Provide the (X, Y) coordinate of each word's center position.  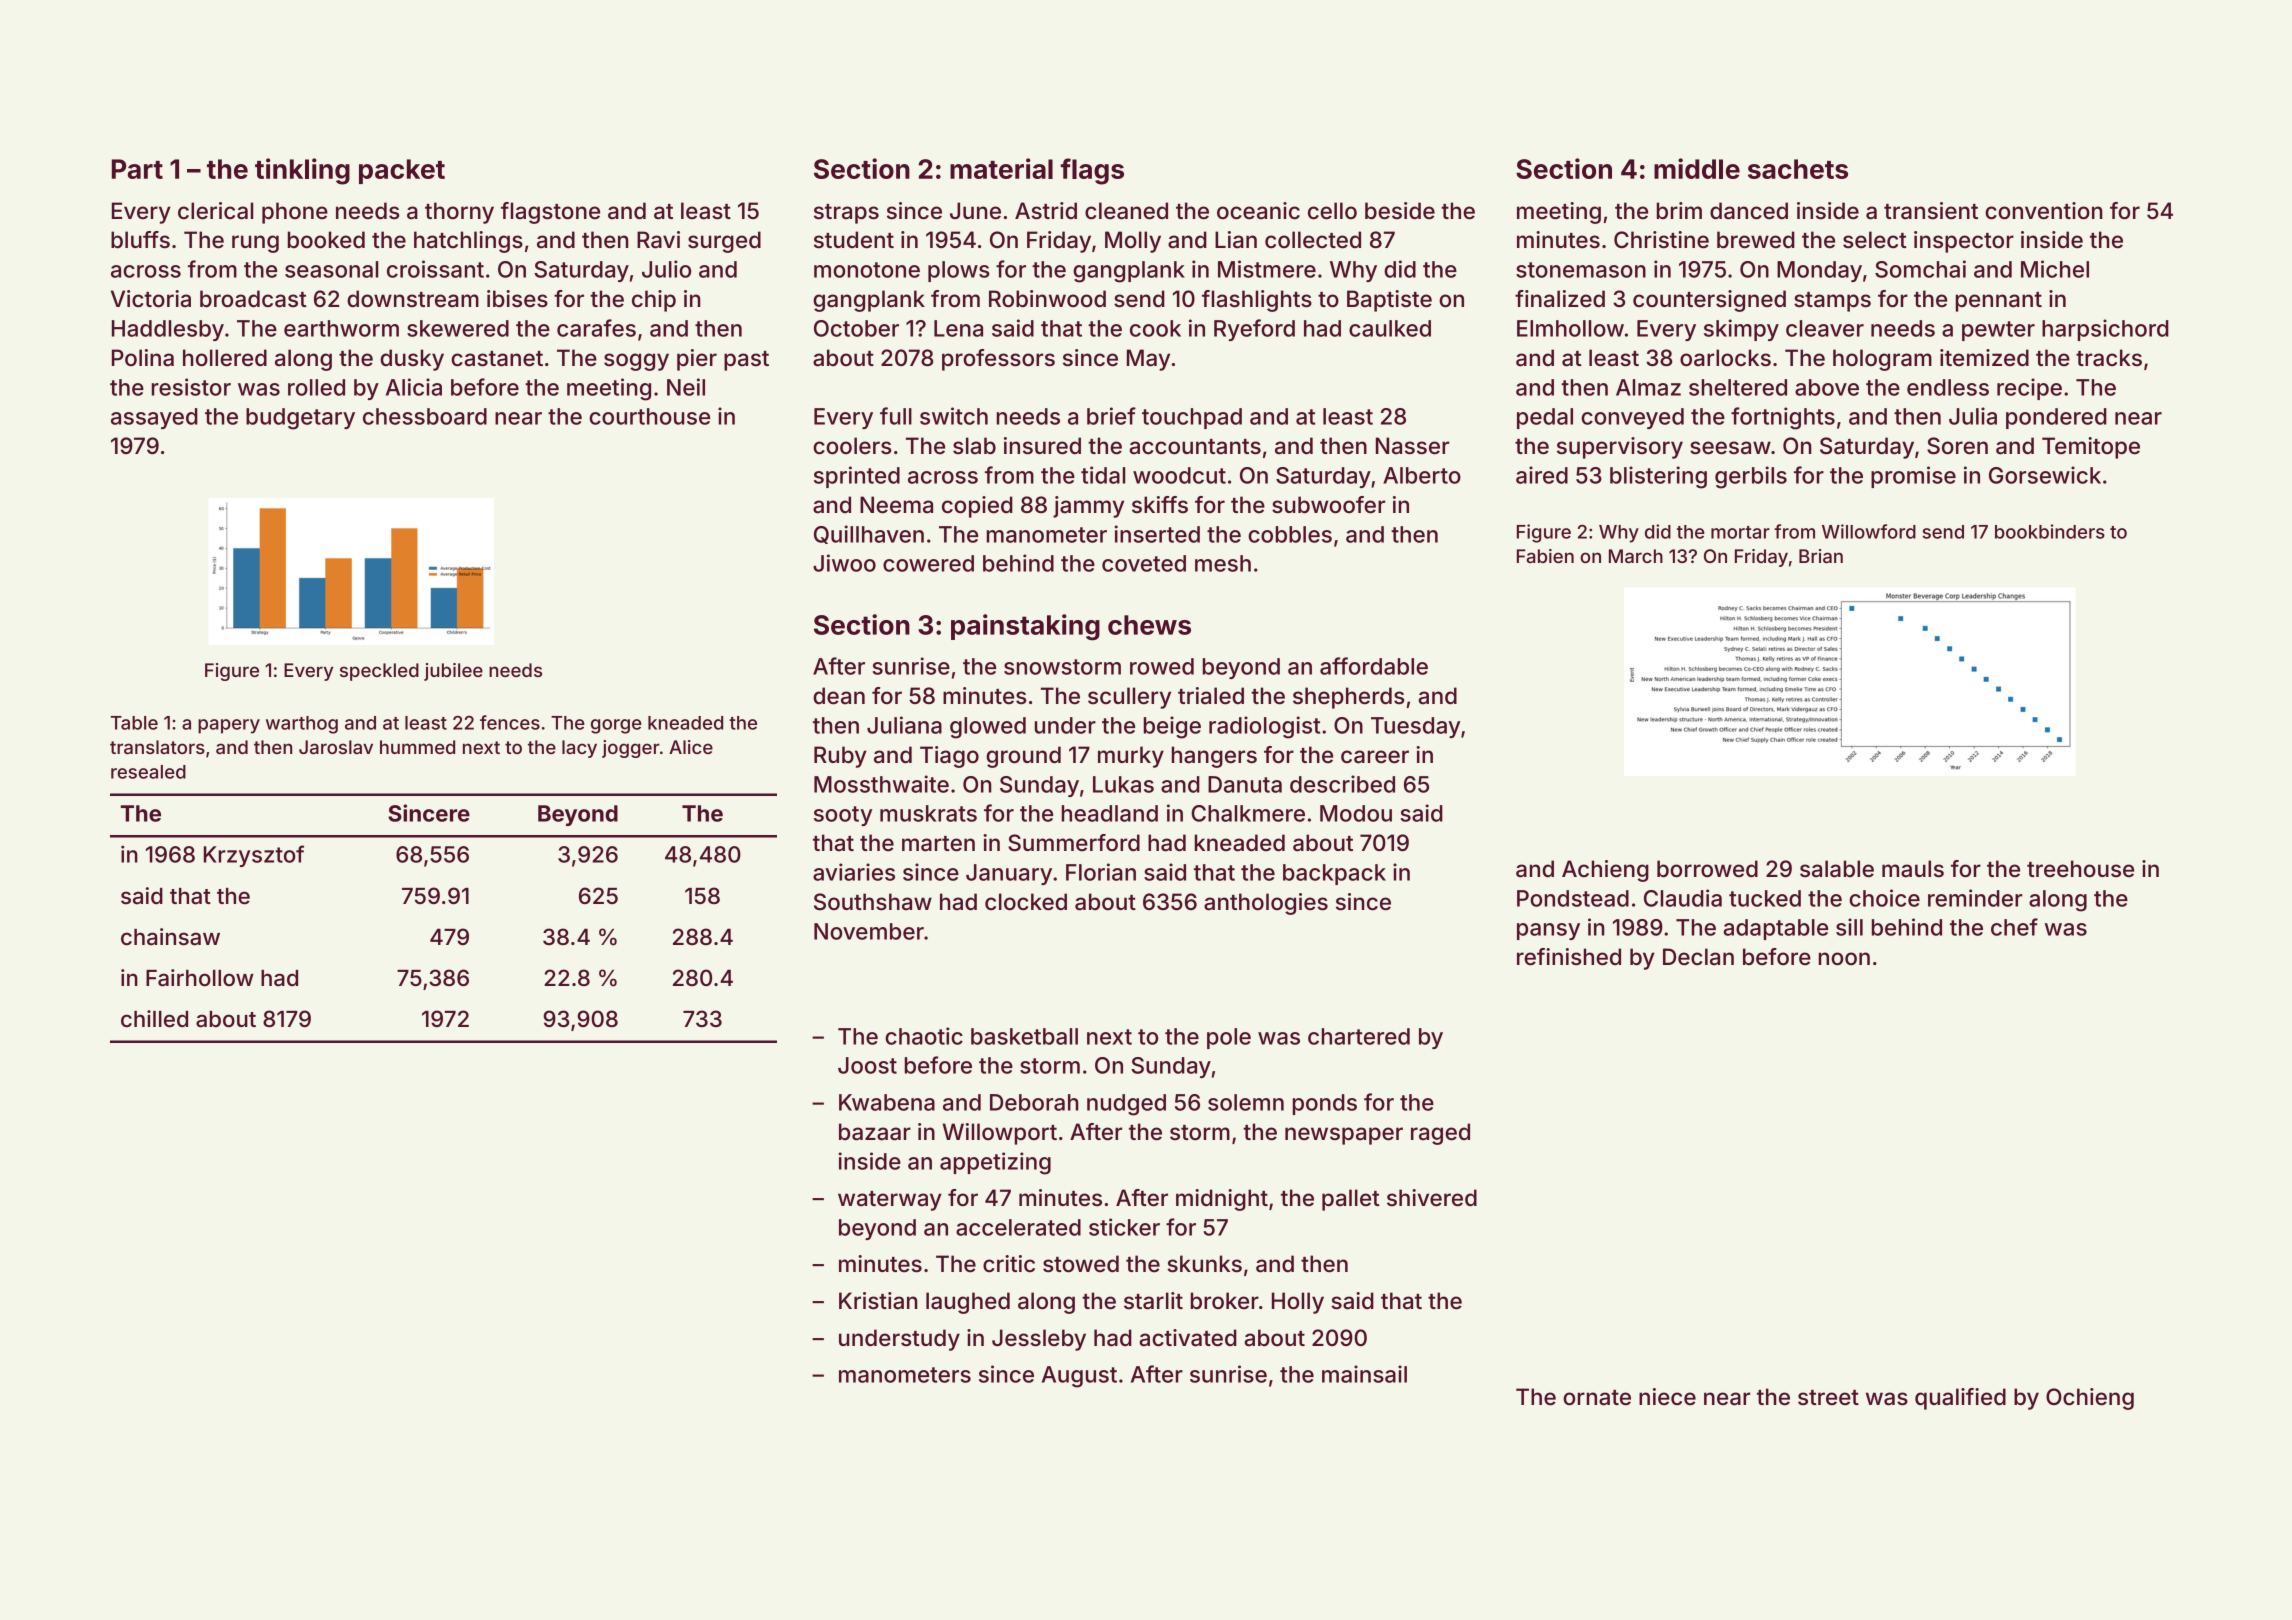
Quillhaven (869, 534)
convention (2043, 211)
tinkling (302, 171)
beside (1400, 211)
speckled (379, 672)
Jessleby (1039, 1340)
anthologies (1266, 904)
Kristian (878, 1301)
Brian (1821, 556)
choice (1884, 898)
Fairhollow (200, 978)
